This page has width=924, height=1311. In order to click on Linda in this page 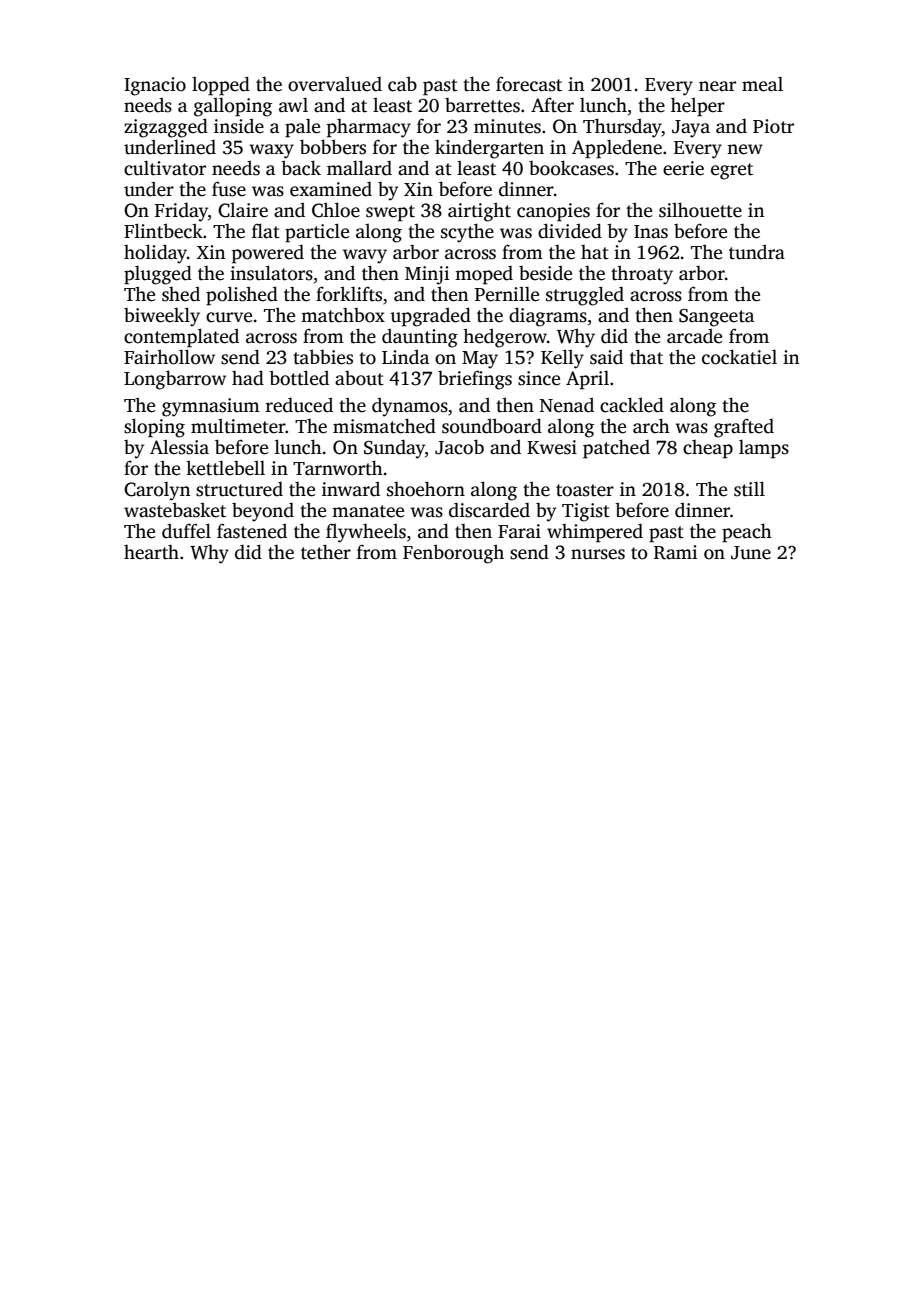, I will do `click(405, 357)`.
